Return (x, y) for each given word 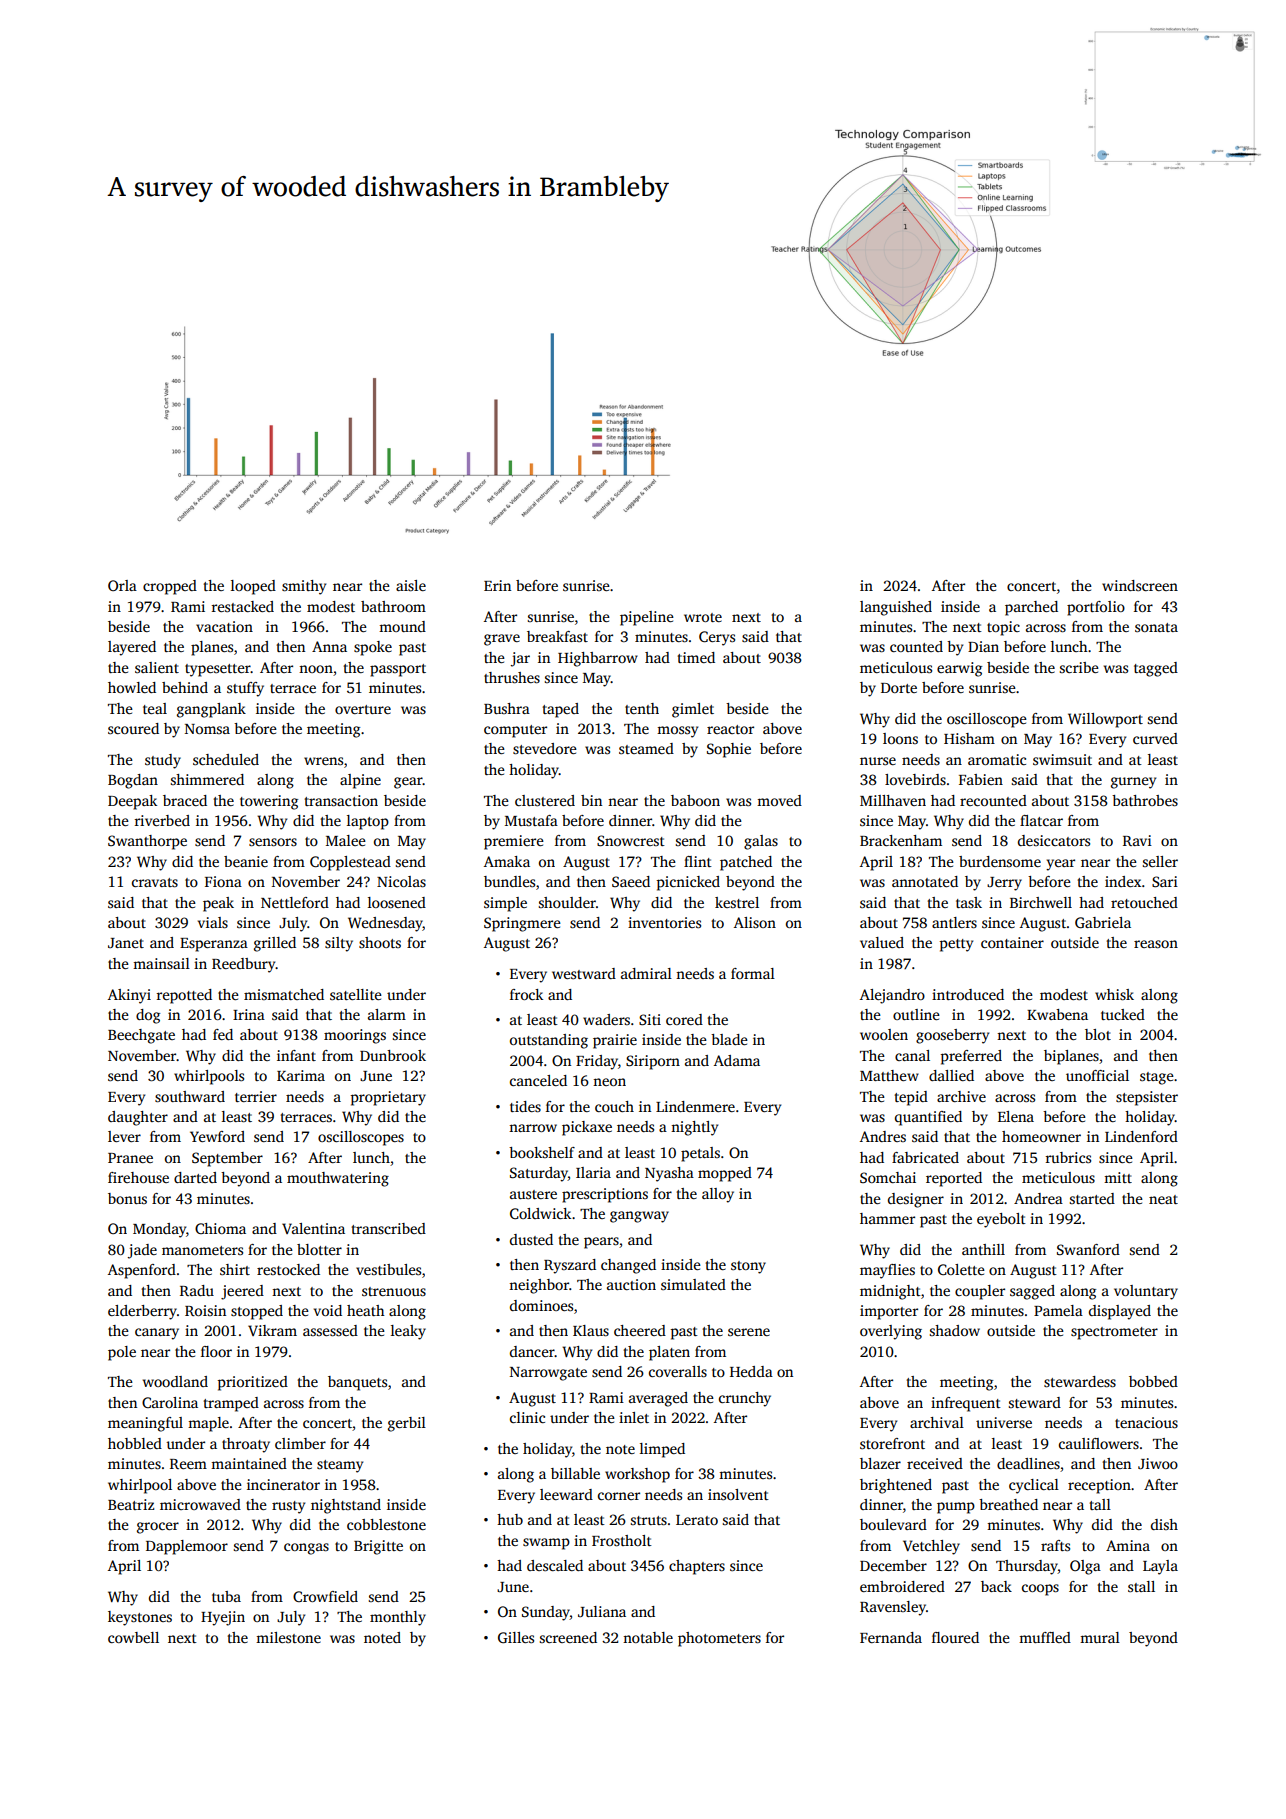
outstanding (549, 1041)
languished (896, 608)
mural (1100, 1637)
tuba (226, 1596)
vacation (224, 626)
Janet (126, 943)
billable (575, 1473)
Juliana (602, 1611)
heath (366, 1310)
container (1012, 942)
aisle (411, 585)
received (935, 1463)
